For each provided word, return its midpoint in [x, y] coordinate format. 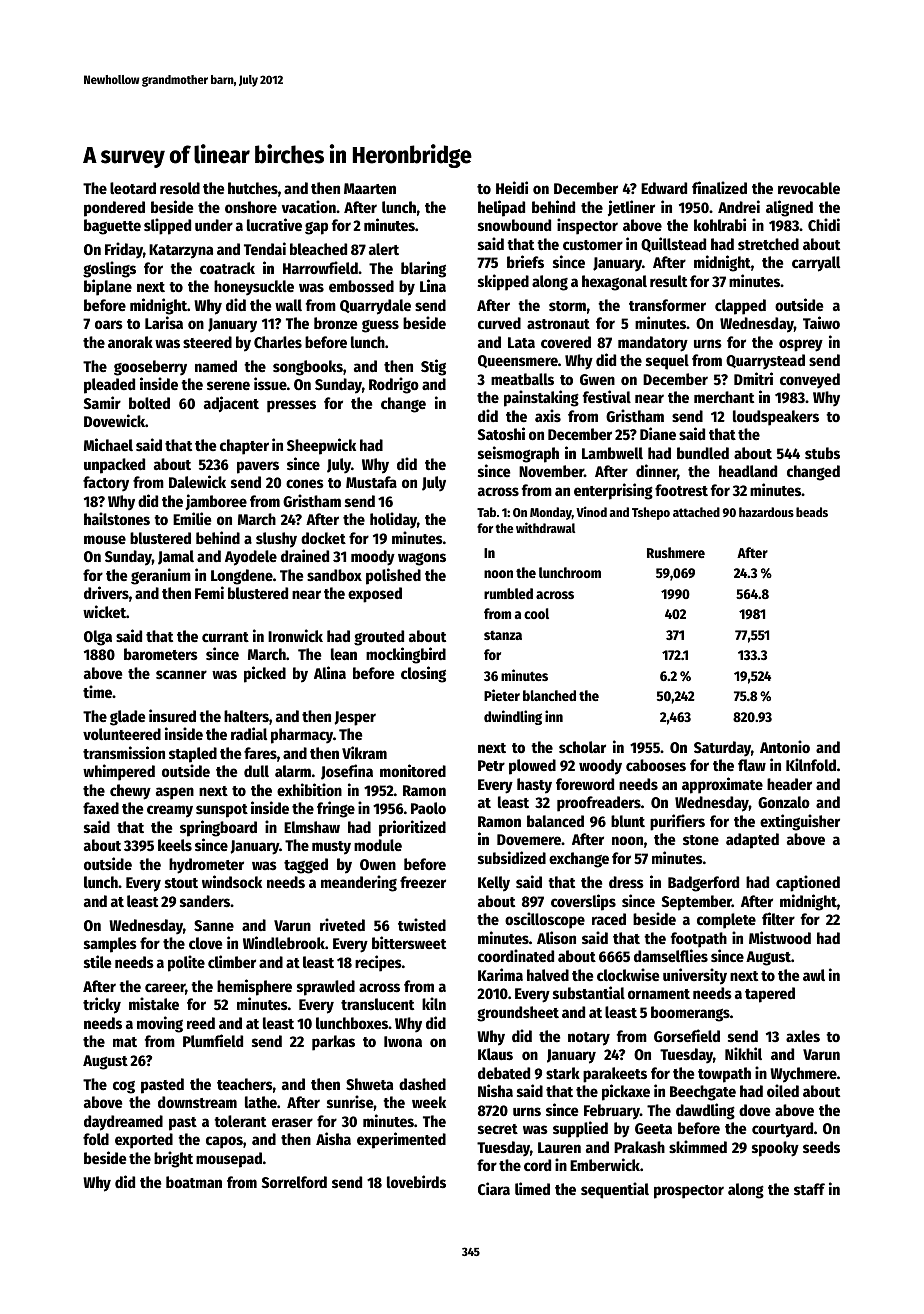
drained [305, 555]
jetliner [631, 208]
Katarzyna [181, 251]
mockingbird [406, 655]
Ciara [494, 1188]
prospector [689, 1192]
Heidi [512, 187]
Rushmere [676, 552]
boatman [194, 1182]
